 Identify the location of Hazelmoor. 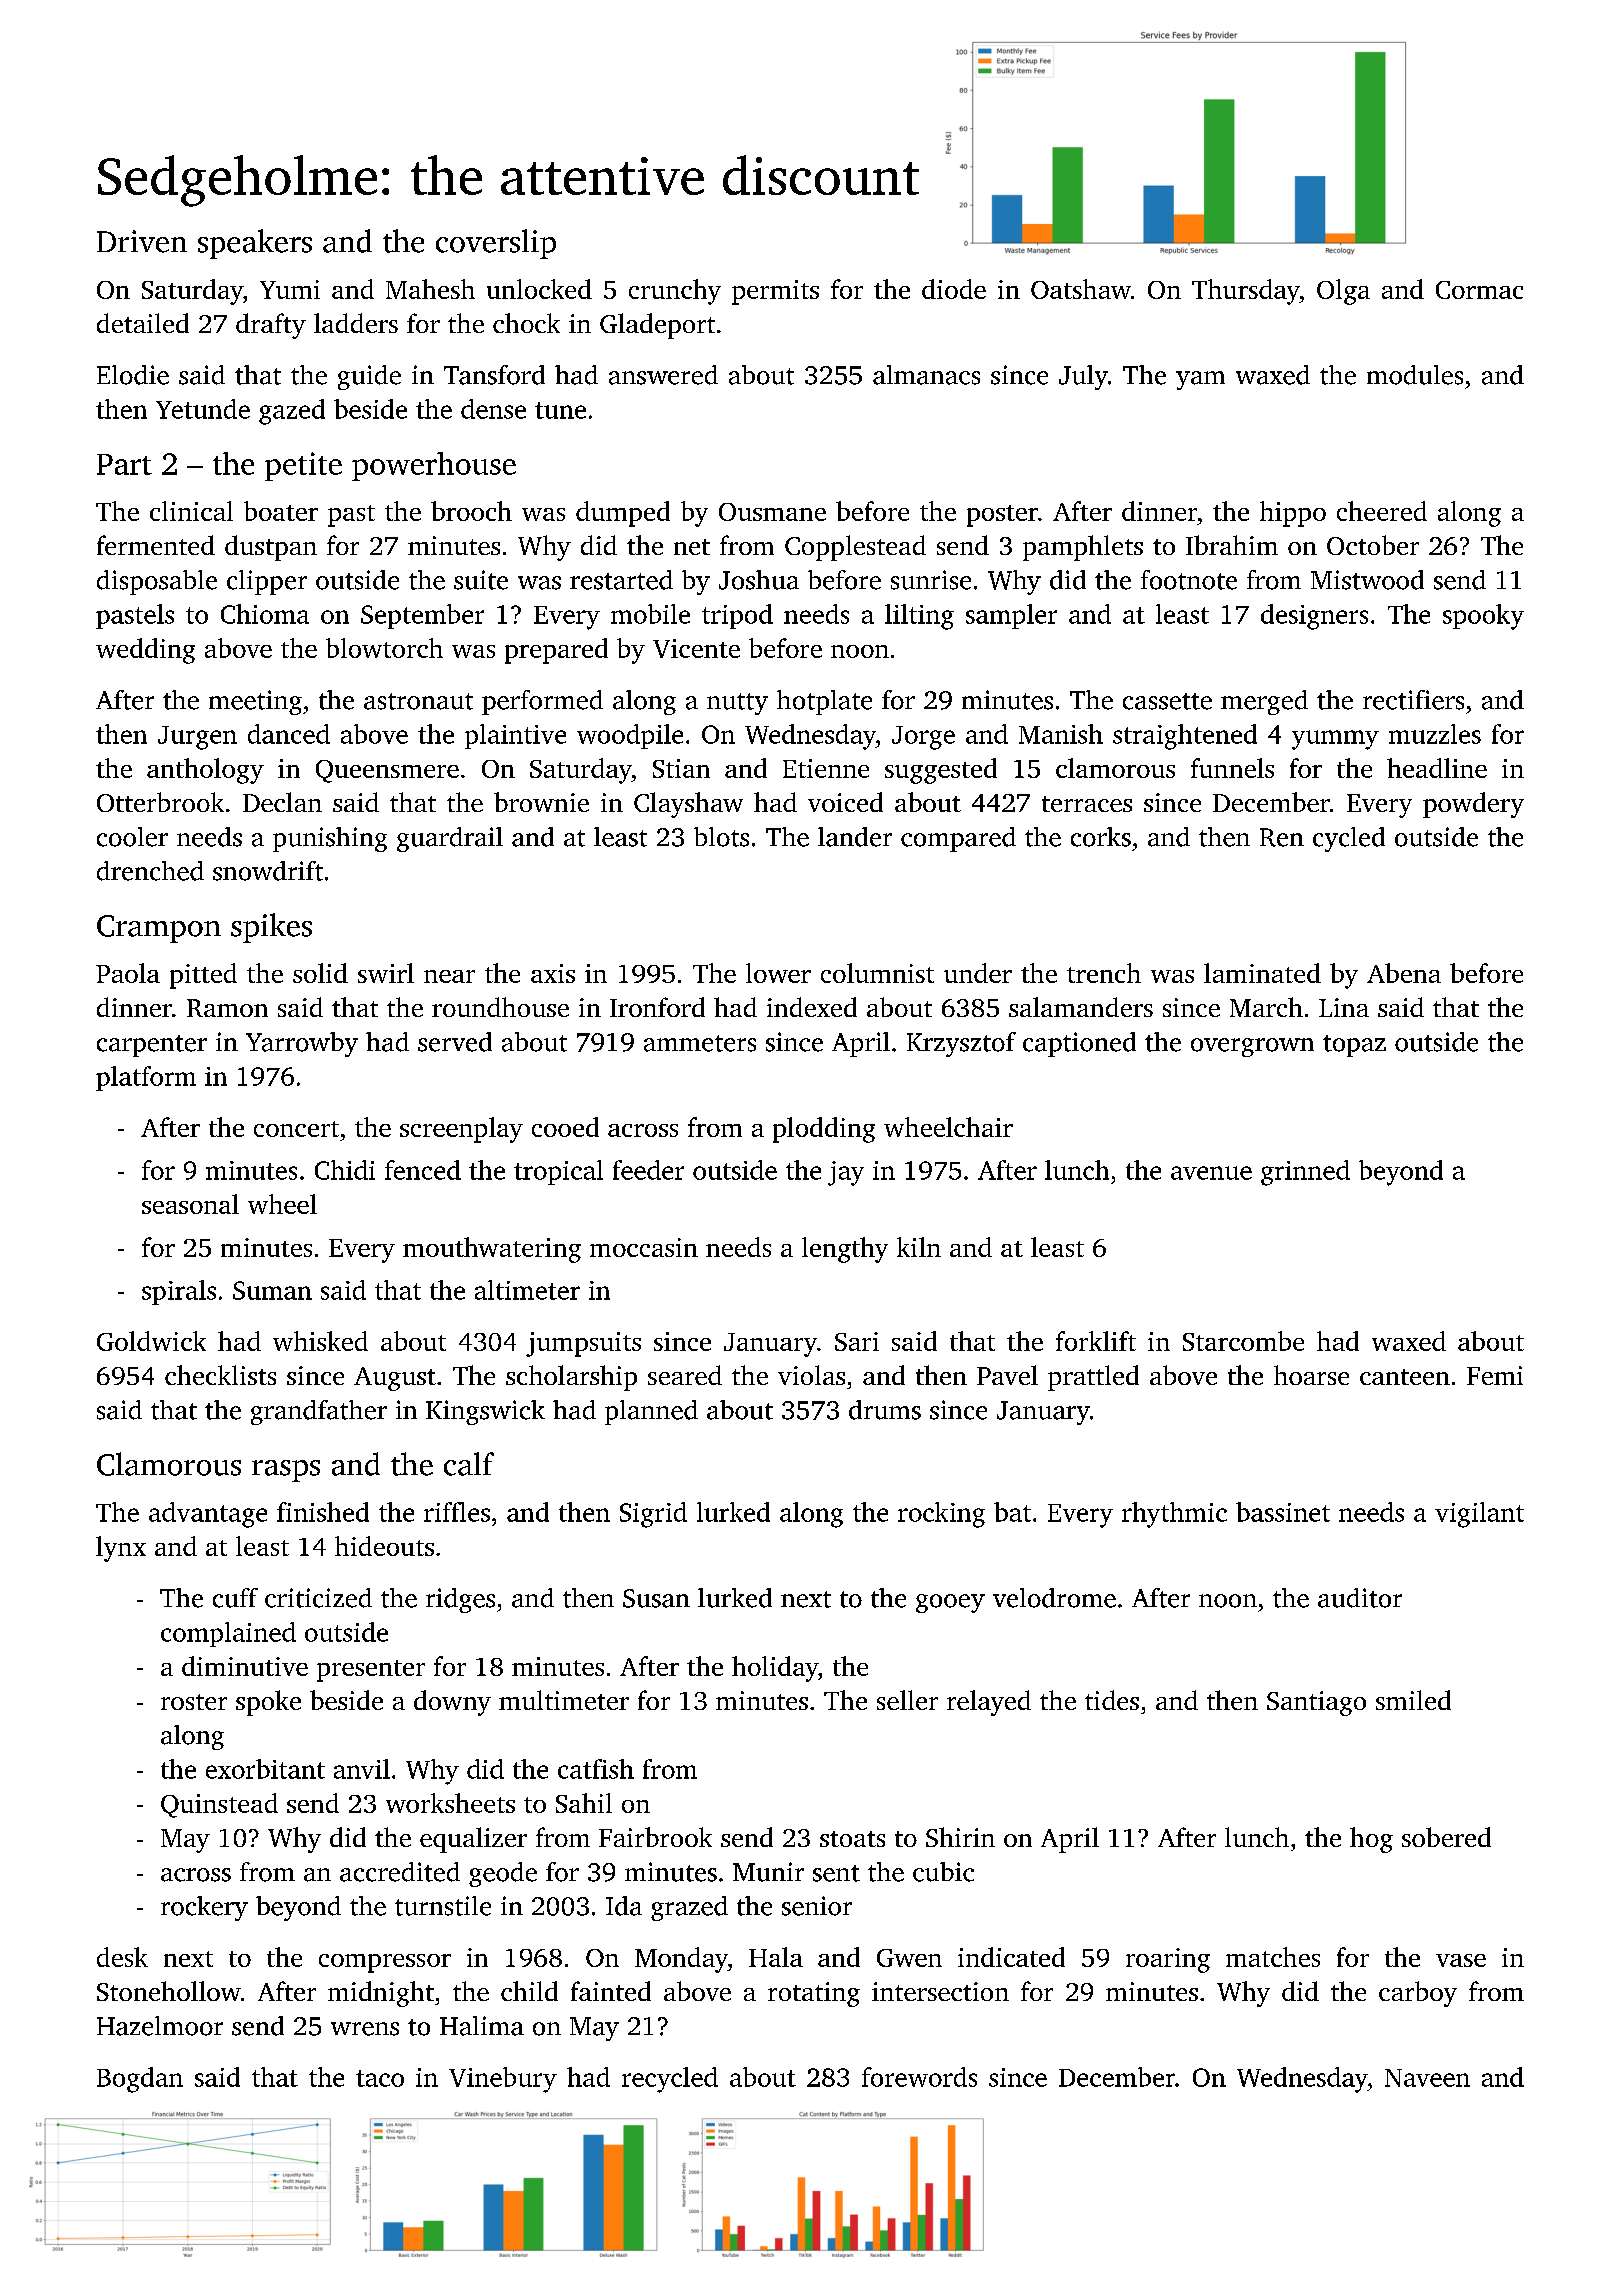
(160, 2026).
